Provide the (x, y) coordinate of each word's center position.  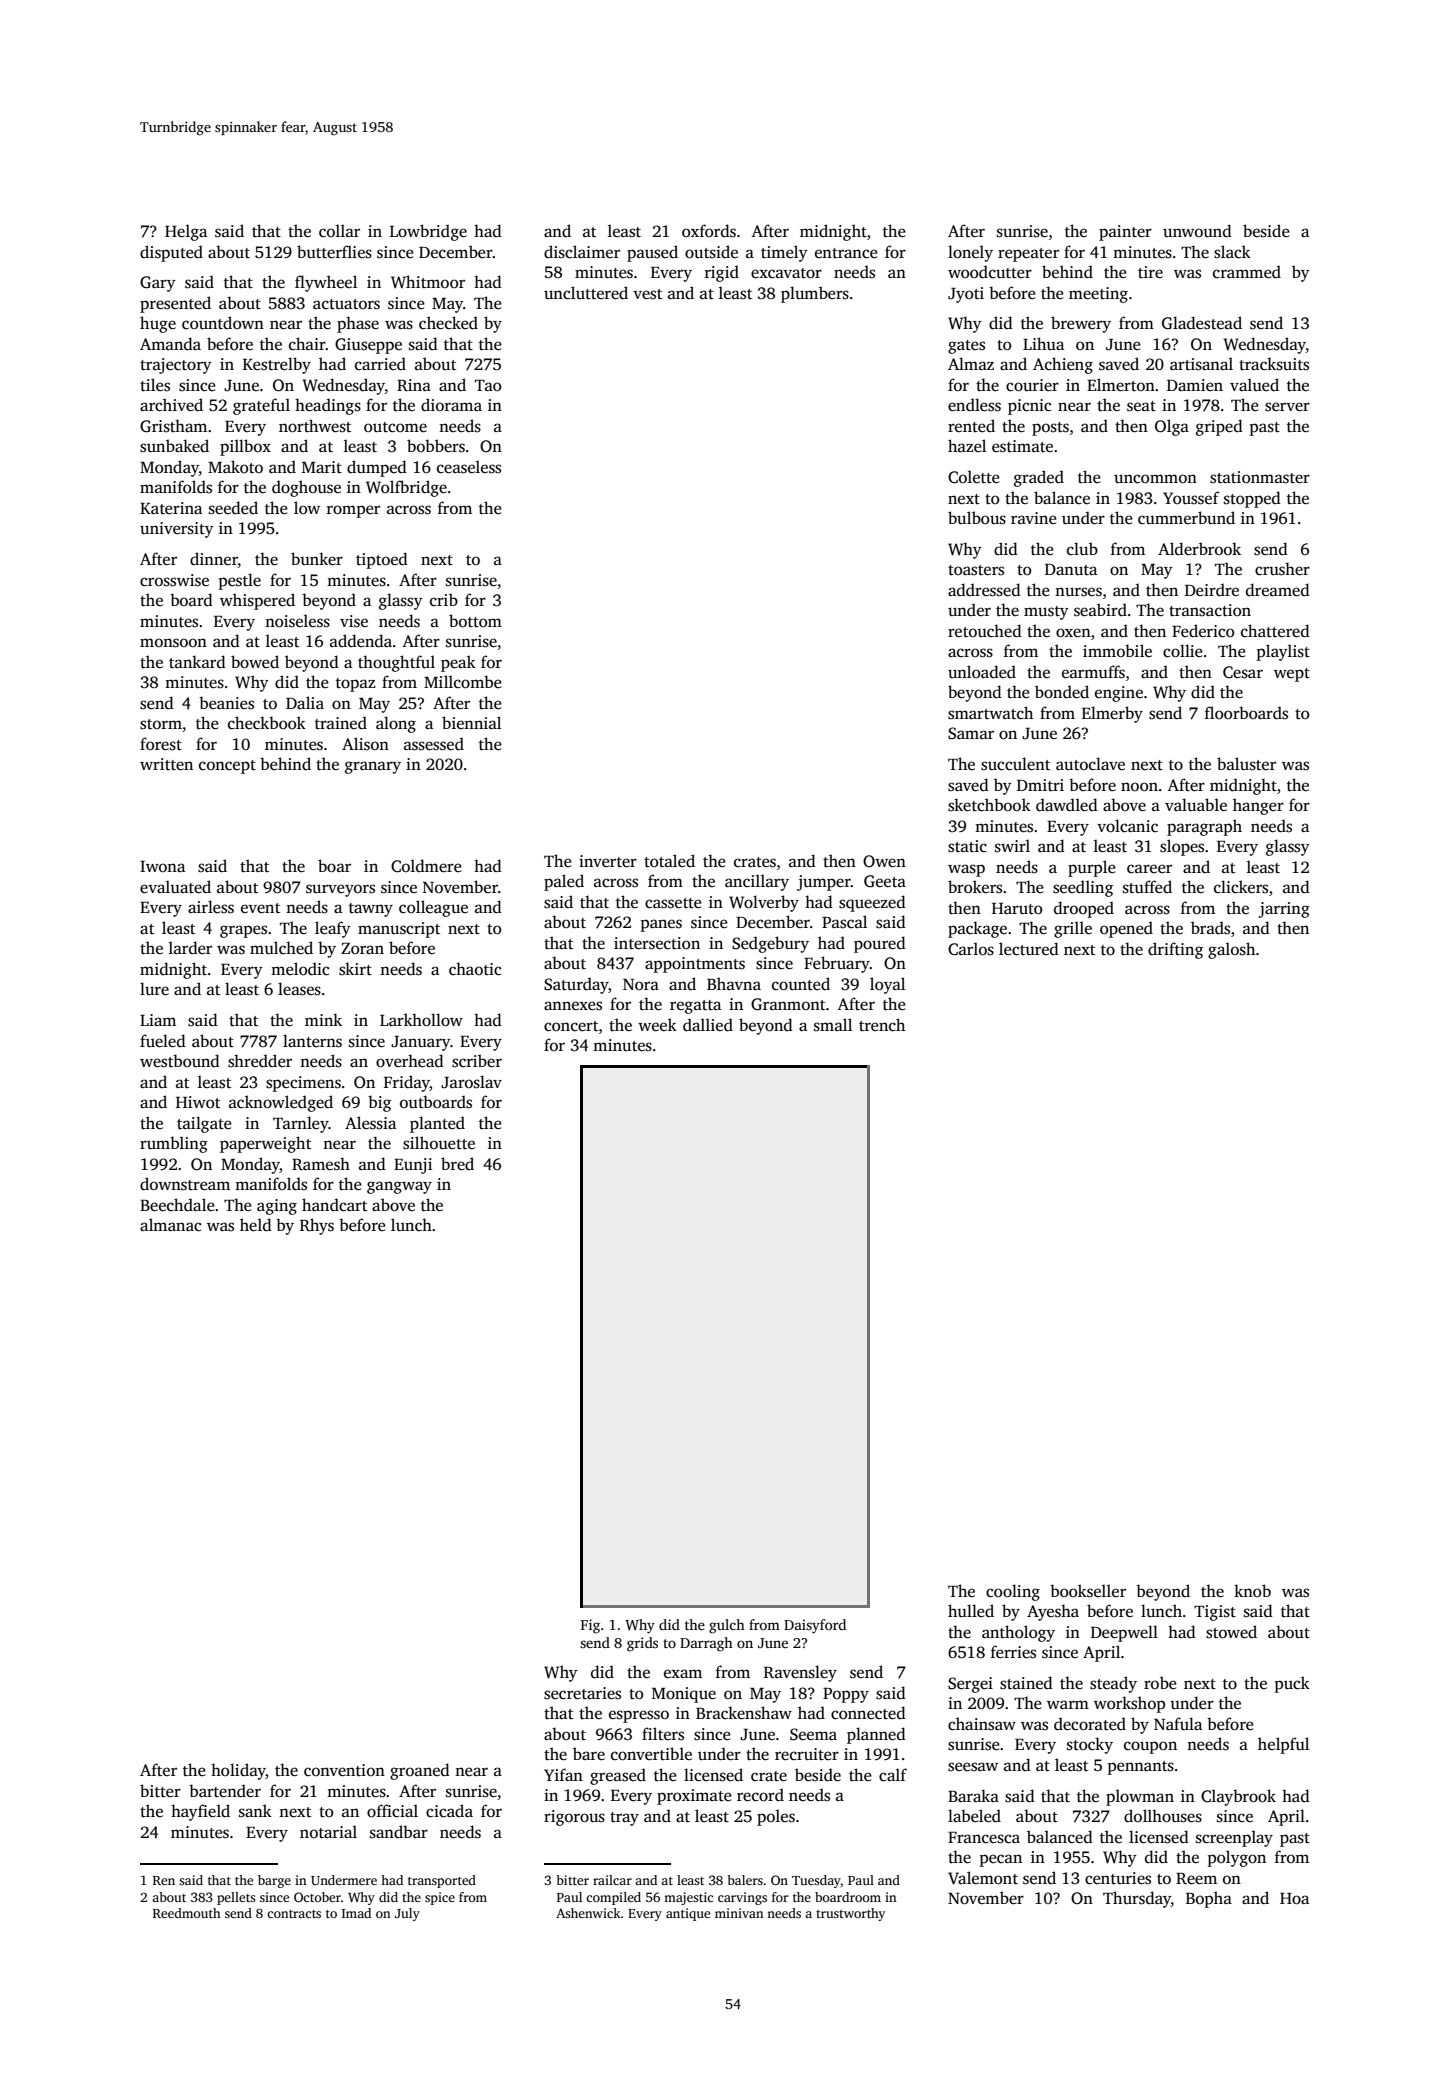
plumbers (815, 294)
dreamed (1278, 590)
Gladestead (1202, 323)
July (407, 1914)
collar (339, 230)
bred (457, 1164)
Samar (971, 733)
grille (1073, 929)
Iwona (162, 866)
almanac (170, 1225)
